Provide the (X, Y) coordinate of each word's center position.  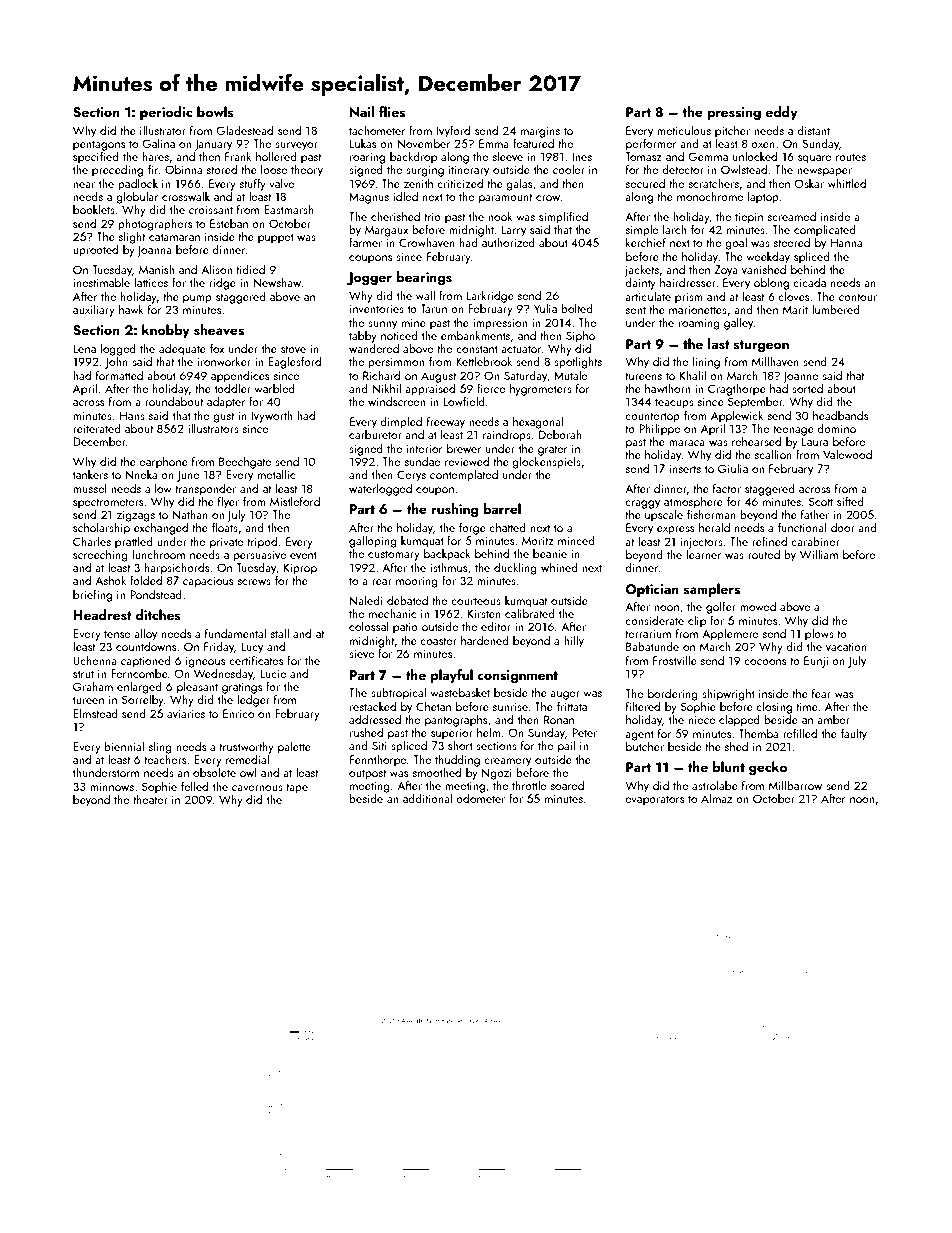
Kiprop (300, 569)
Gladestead (244, 130)
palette (294, 747)
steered (792, 242)
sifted (850, 501)
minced (576, 540)
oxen (763, 145)
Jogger (369, 279)
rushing (454, 510)
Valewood (847, 454)
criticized (460, 183)
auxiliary (94, 310)
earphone (163, 462)
